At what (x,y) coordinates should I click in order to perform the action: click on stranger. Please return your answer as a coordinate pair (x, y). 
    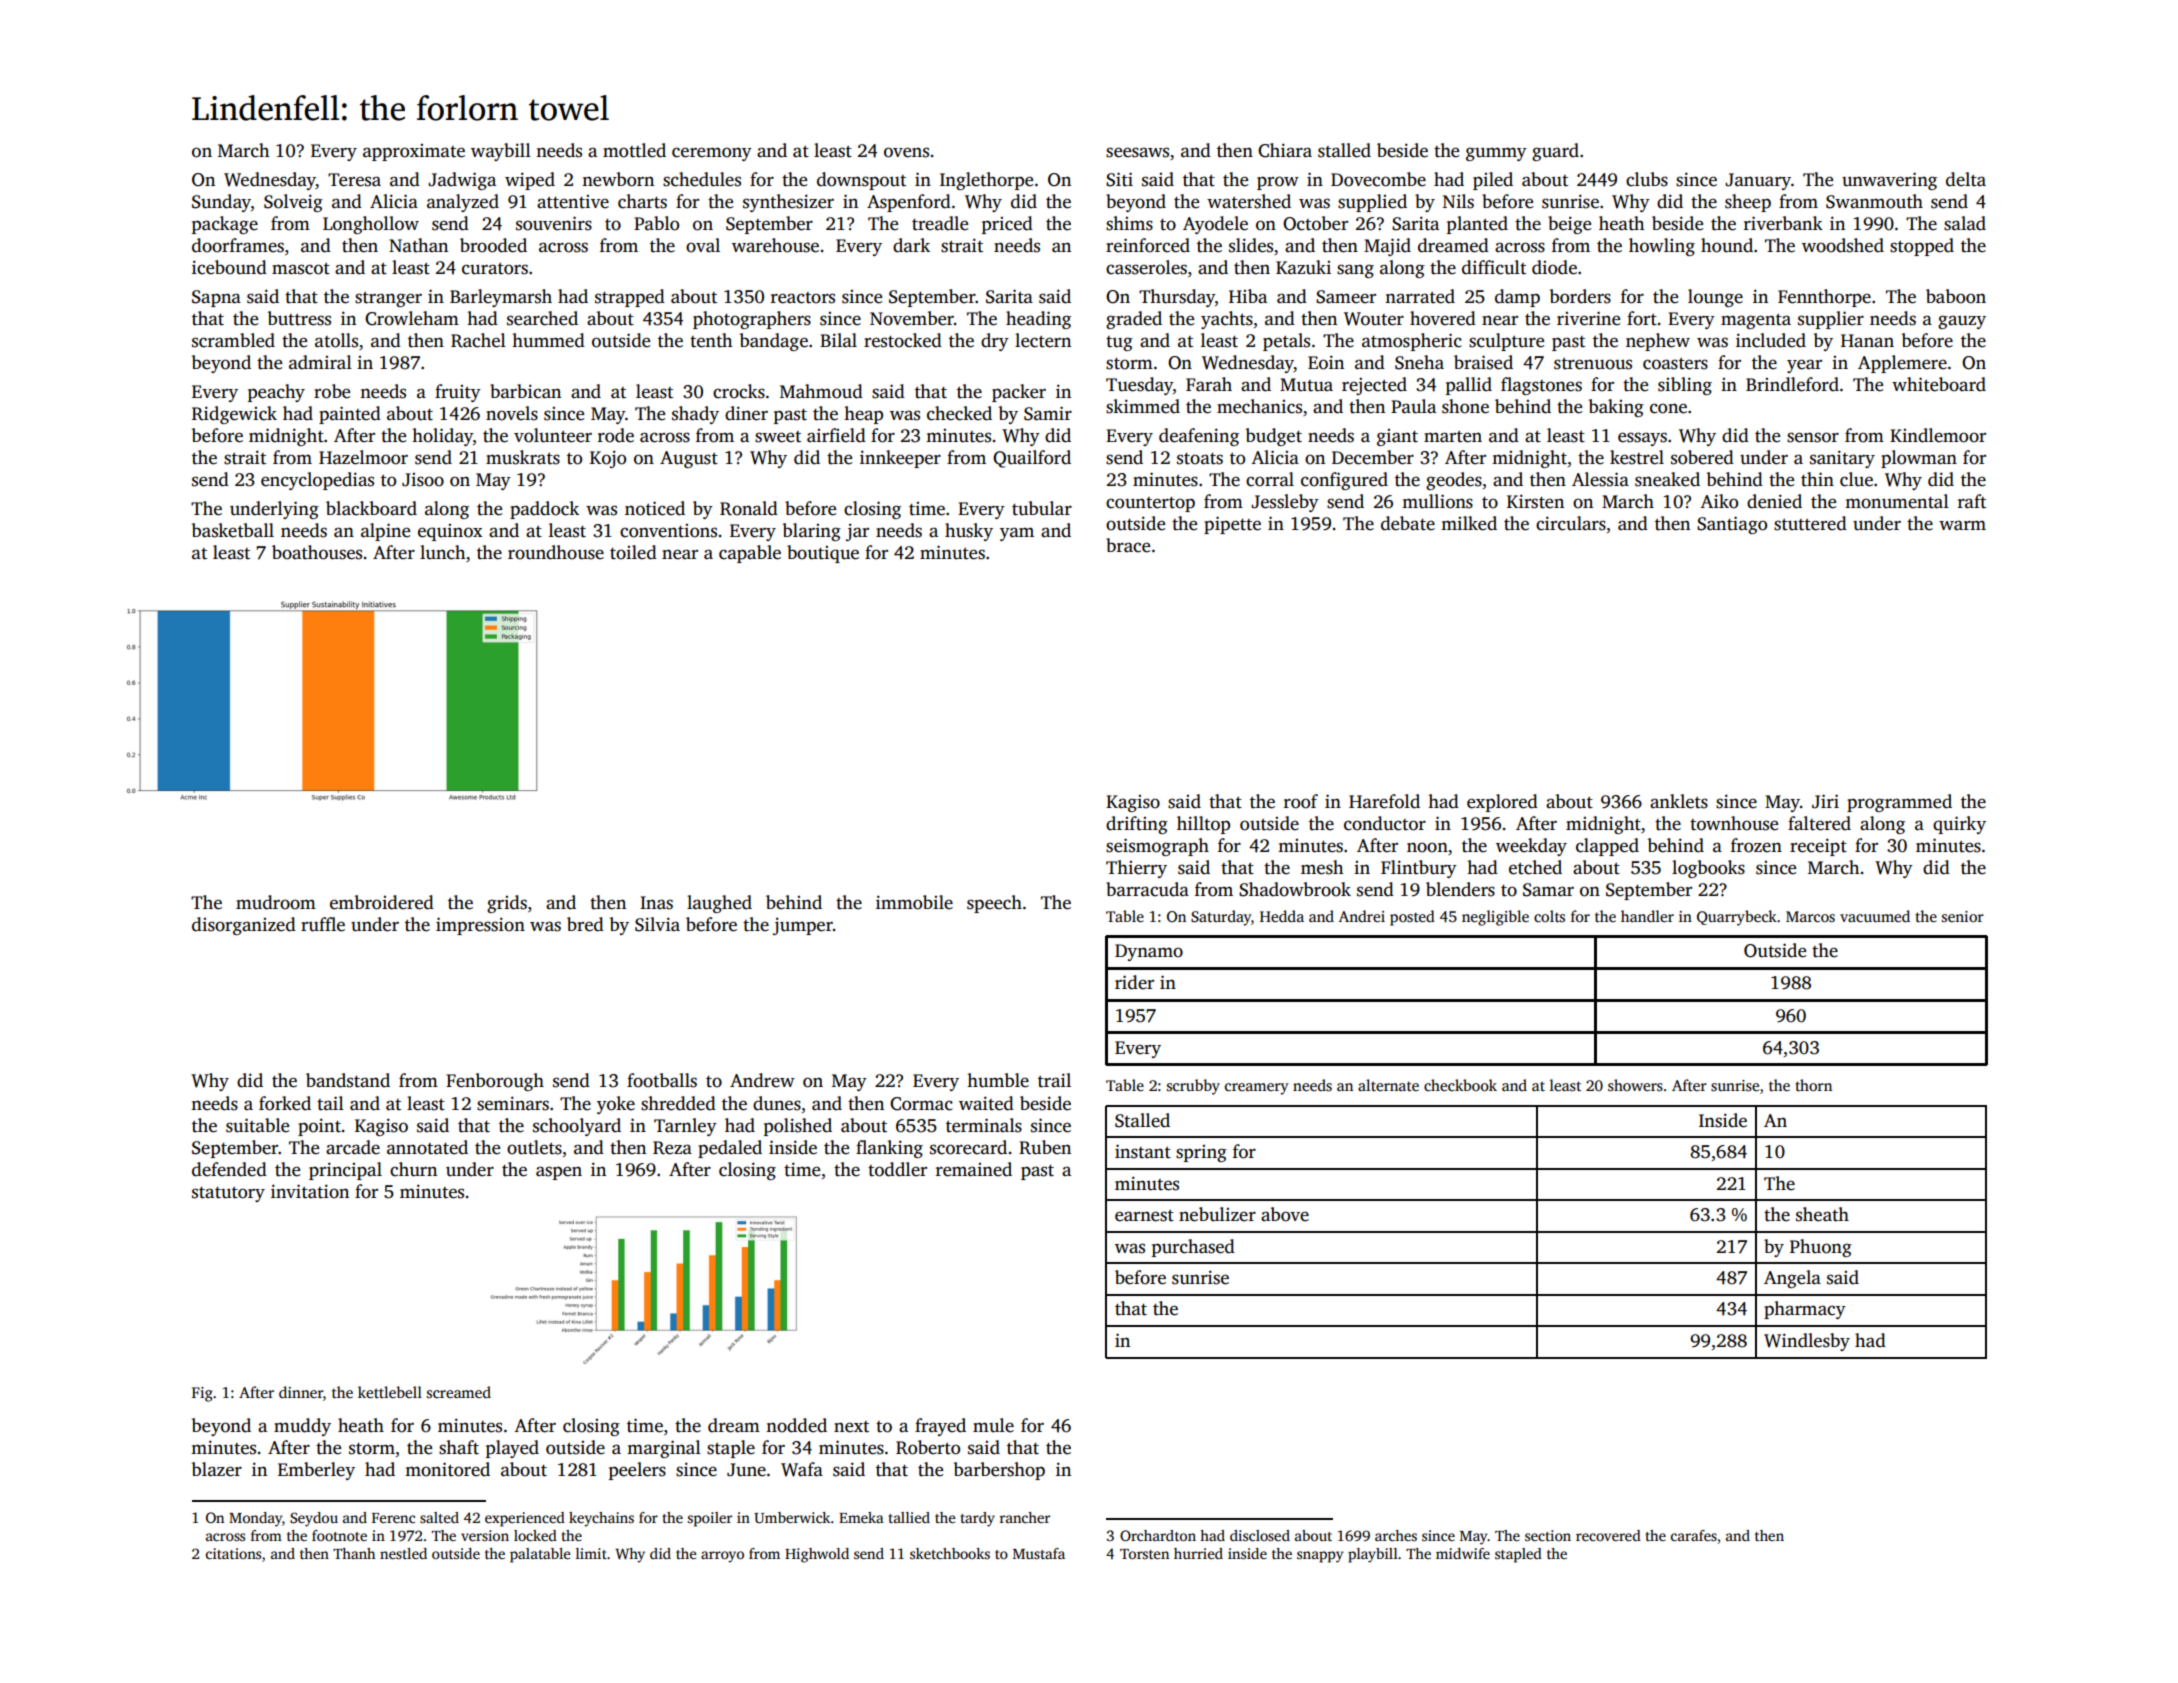
    Looking at the image, I should click on (388, 299).
